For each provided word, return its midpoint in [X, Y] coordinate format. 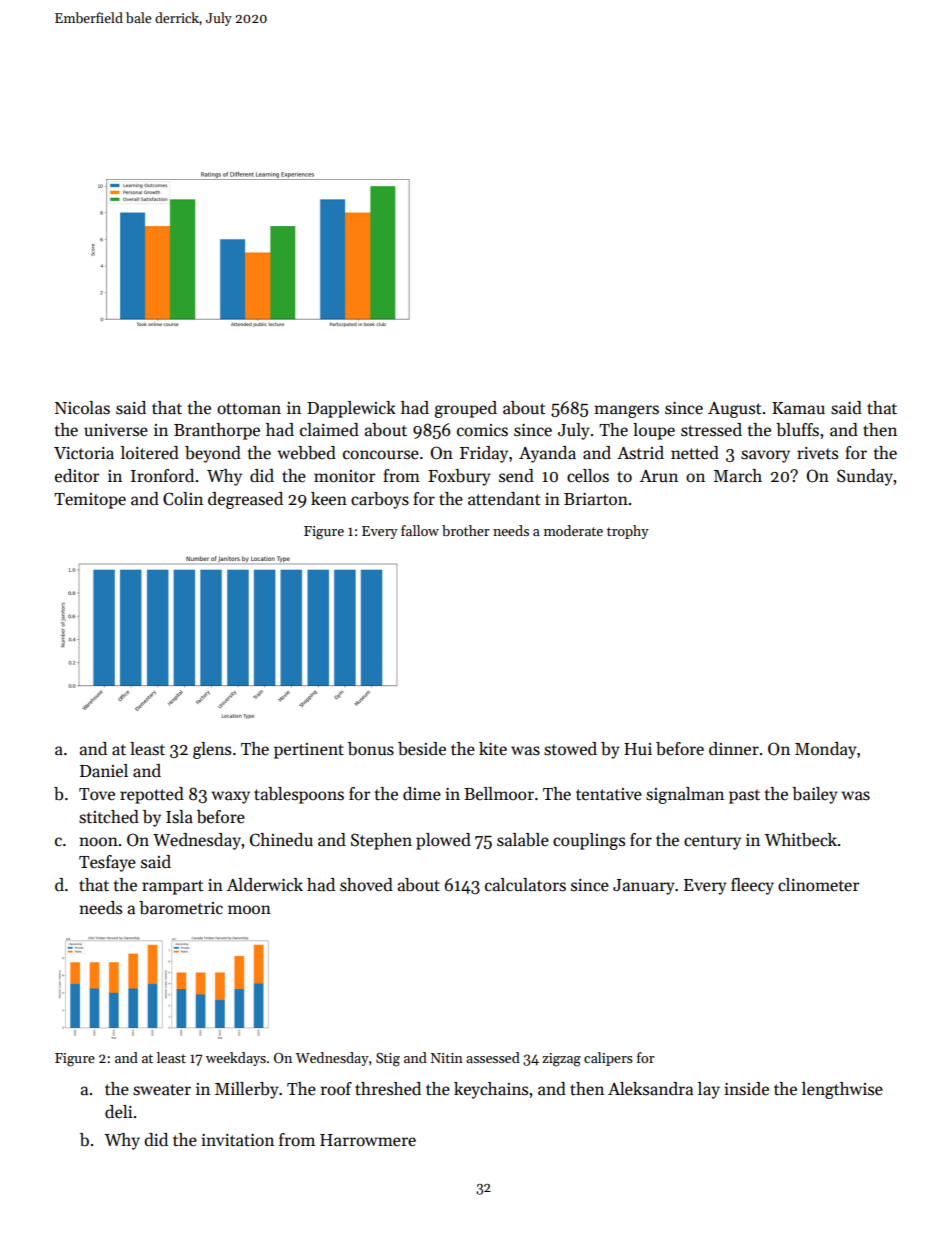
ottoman [249, 409]
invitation [237, 1140]
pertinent [309, 751]
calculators [525, 885]
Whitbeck [800, 840]
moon [249, 909]
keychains [491, 1090]
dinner [734, 749]
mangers [626, 411]
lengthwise [842, 1090]
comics [482, 430]
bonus [371, 749]
